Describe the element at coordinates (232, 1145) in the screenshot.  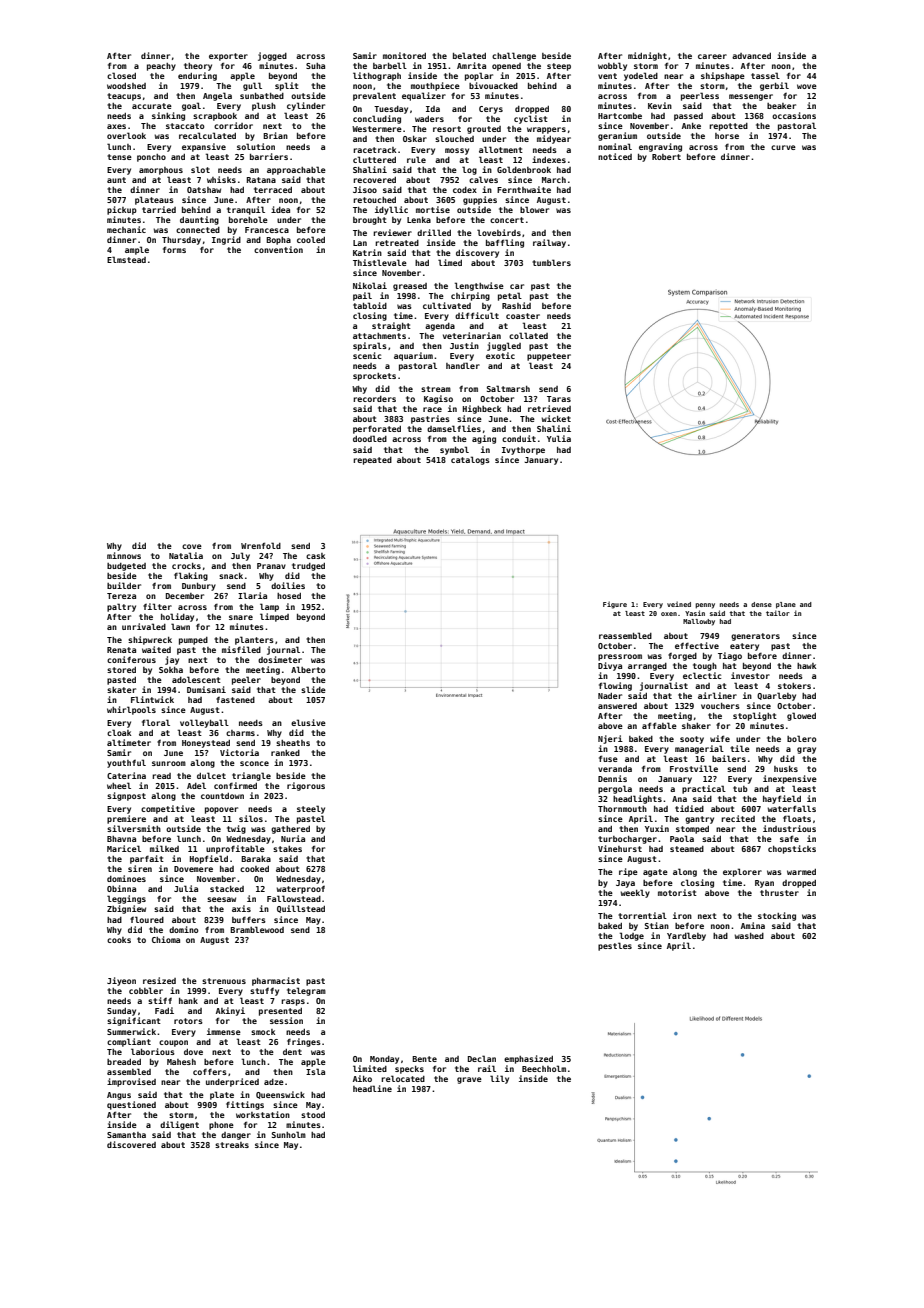
I see `streaks` at that location.
